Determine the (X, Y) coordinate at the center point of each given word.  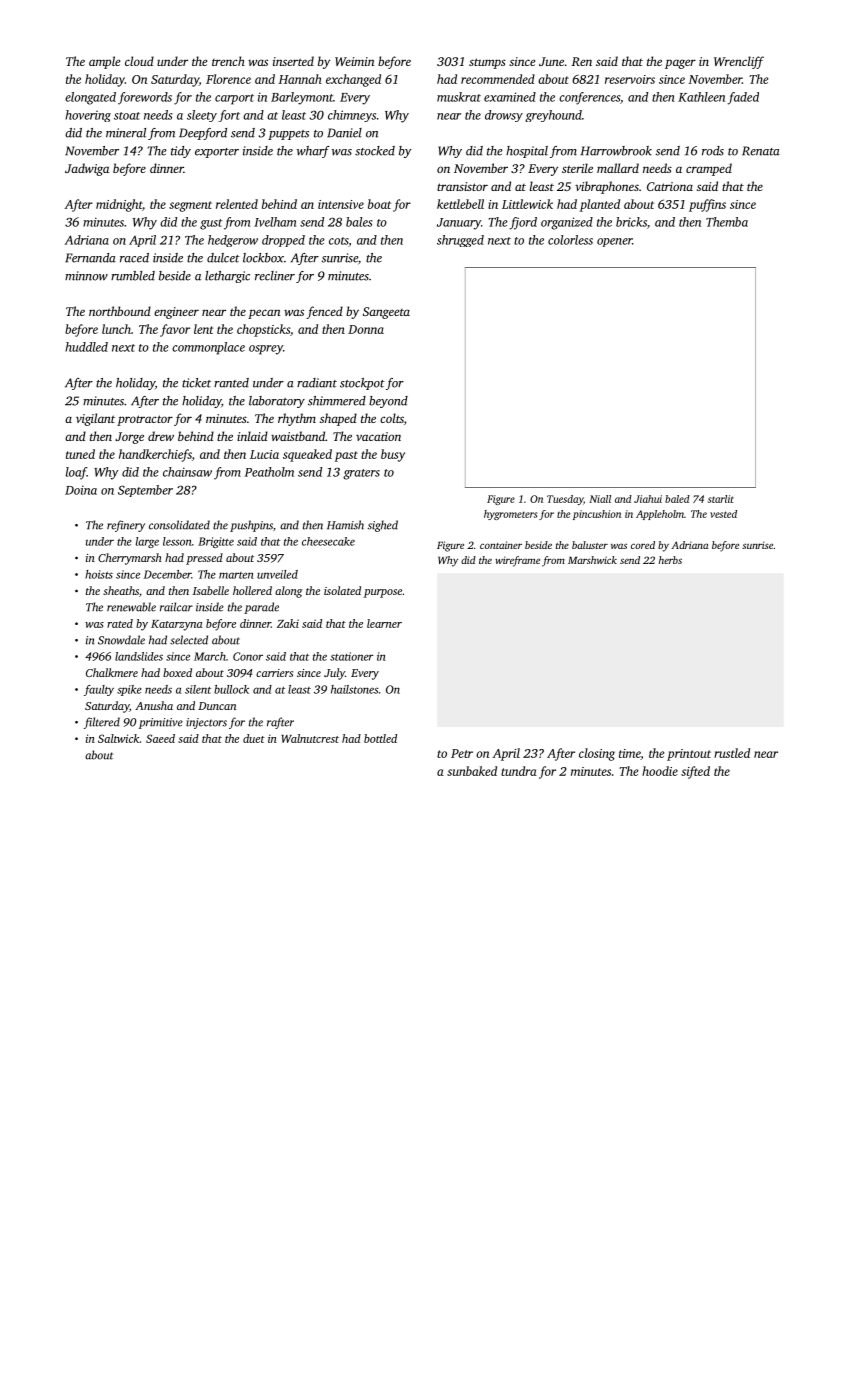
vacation (378, 436)
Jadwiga (87, 169)
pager (680, 64)
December (167, 574)
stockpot (362, 384)
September (145, 491)
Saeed (160, 738)
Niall (600, 499)
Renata (761, 151)
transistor (462, 186)
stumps (487, 63)
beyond (388, 402)
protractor (145, 420)
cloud (139, 61)
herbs (670, 560)
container (501, 545)
